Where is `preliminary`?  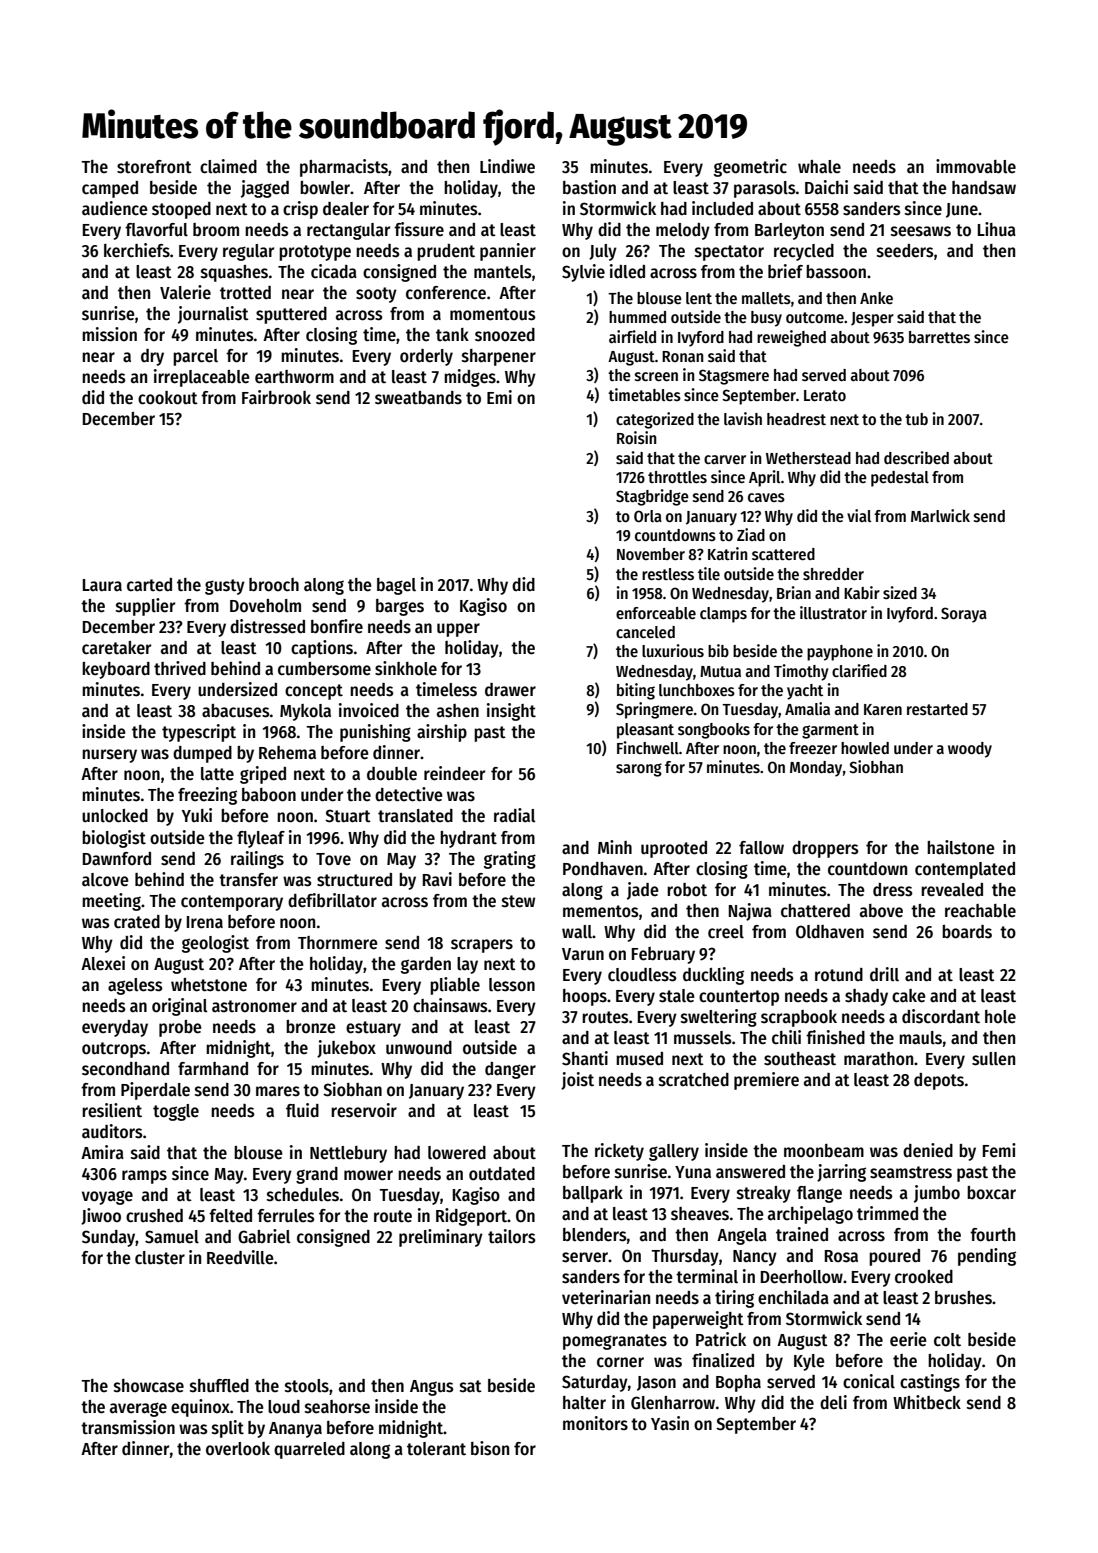 preliminary is located at coordinates (441, 1238).
